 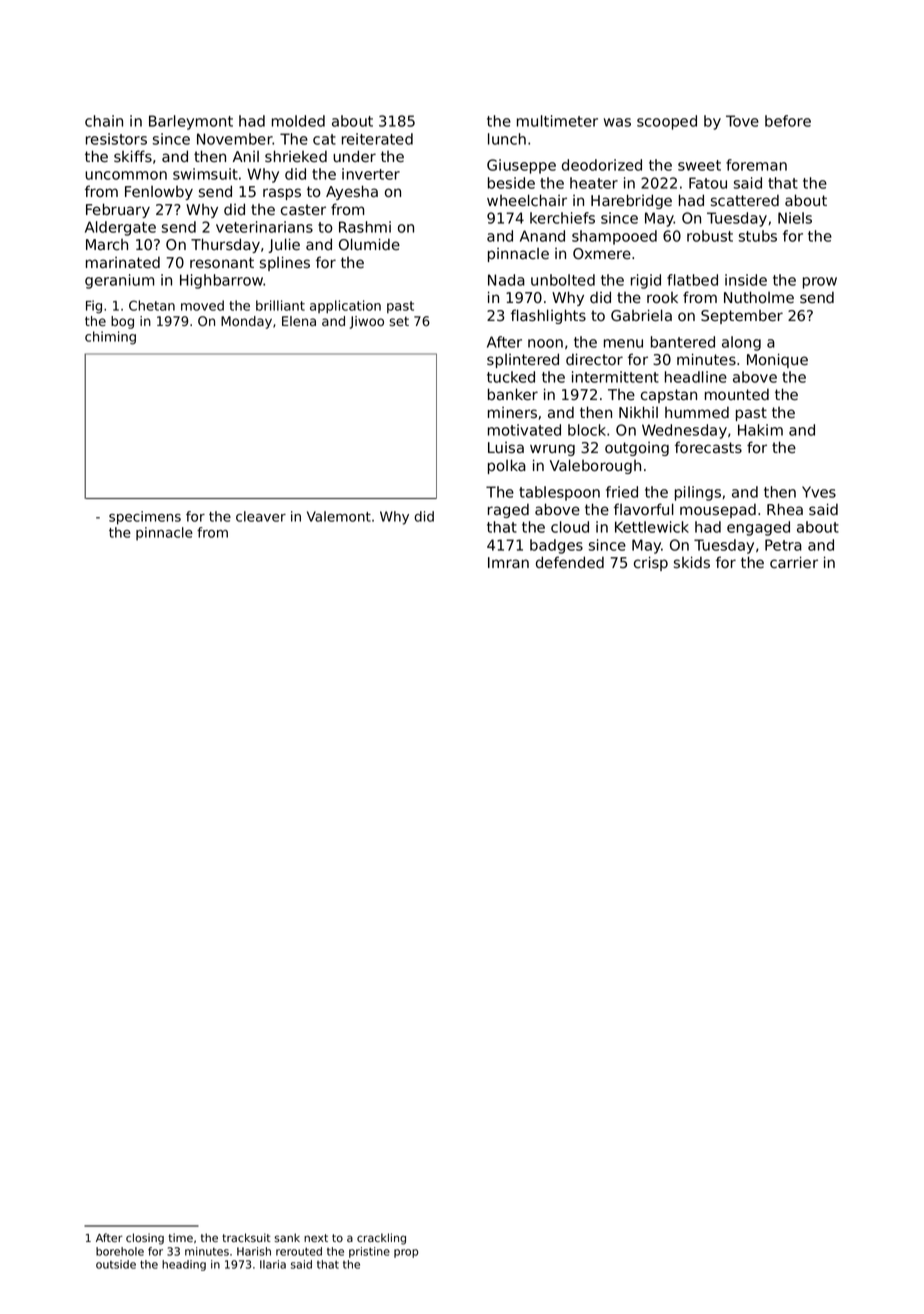 What do you see at coordinates (788, 121) in the image?
I see `before` at bounding box center [788, 121].
